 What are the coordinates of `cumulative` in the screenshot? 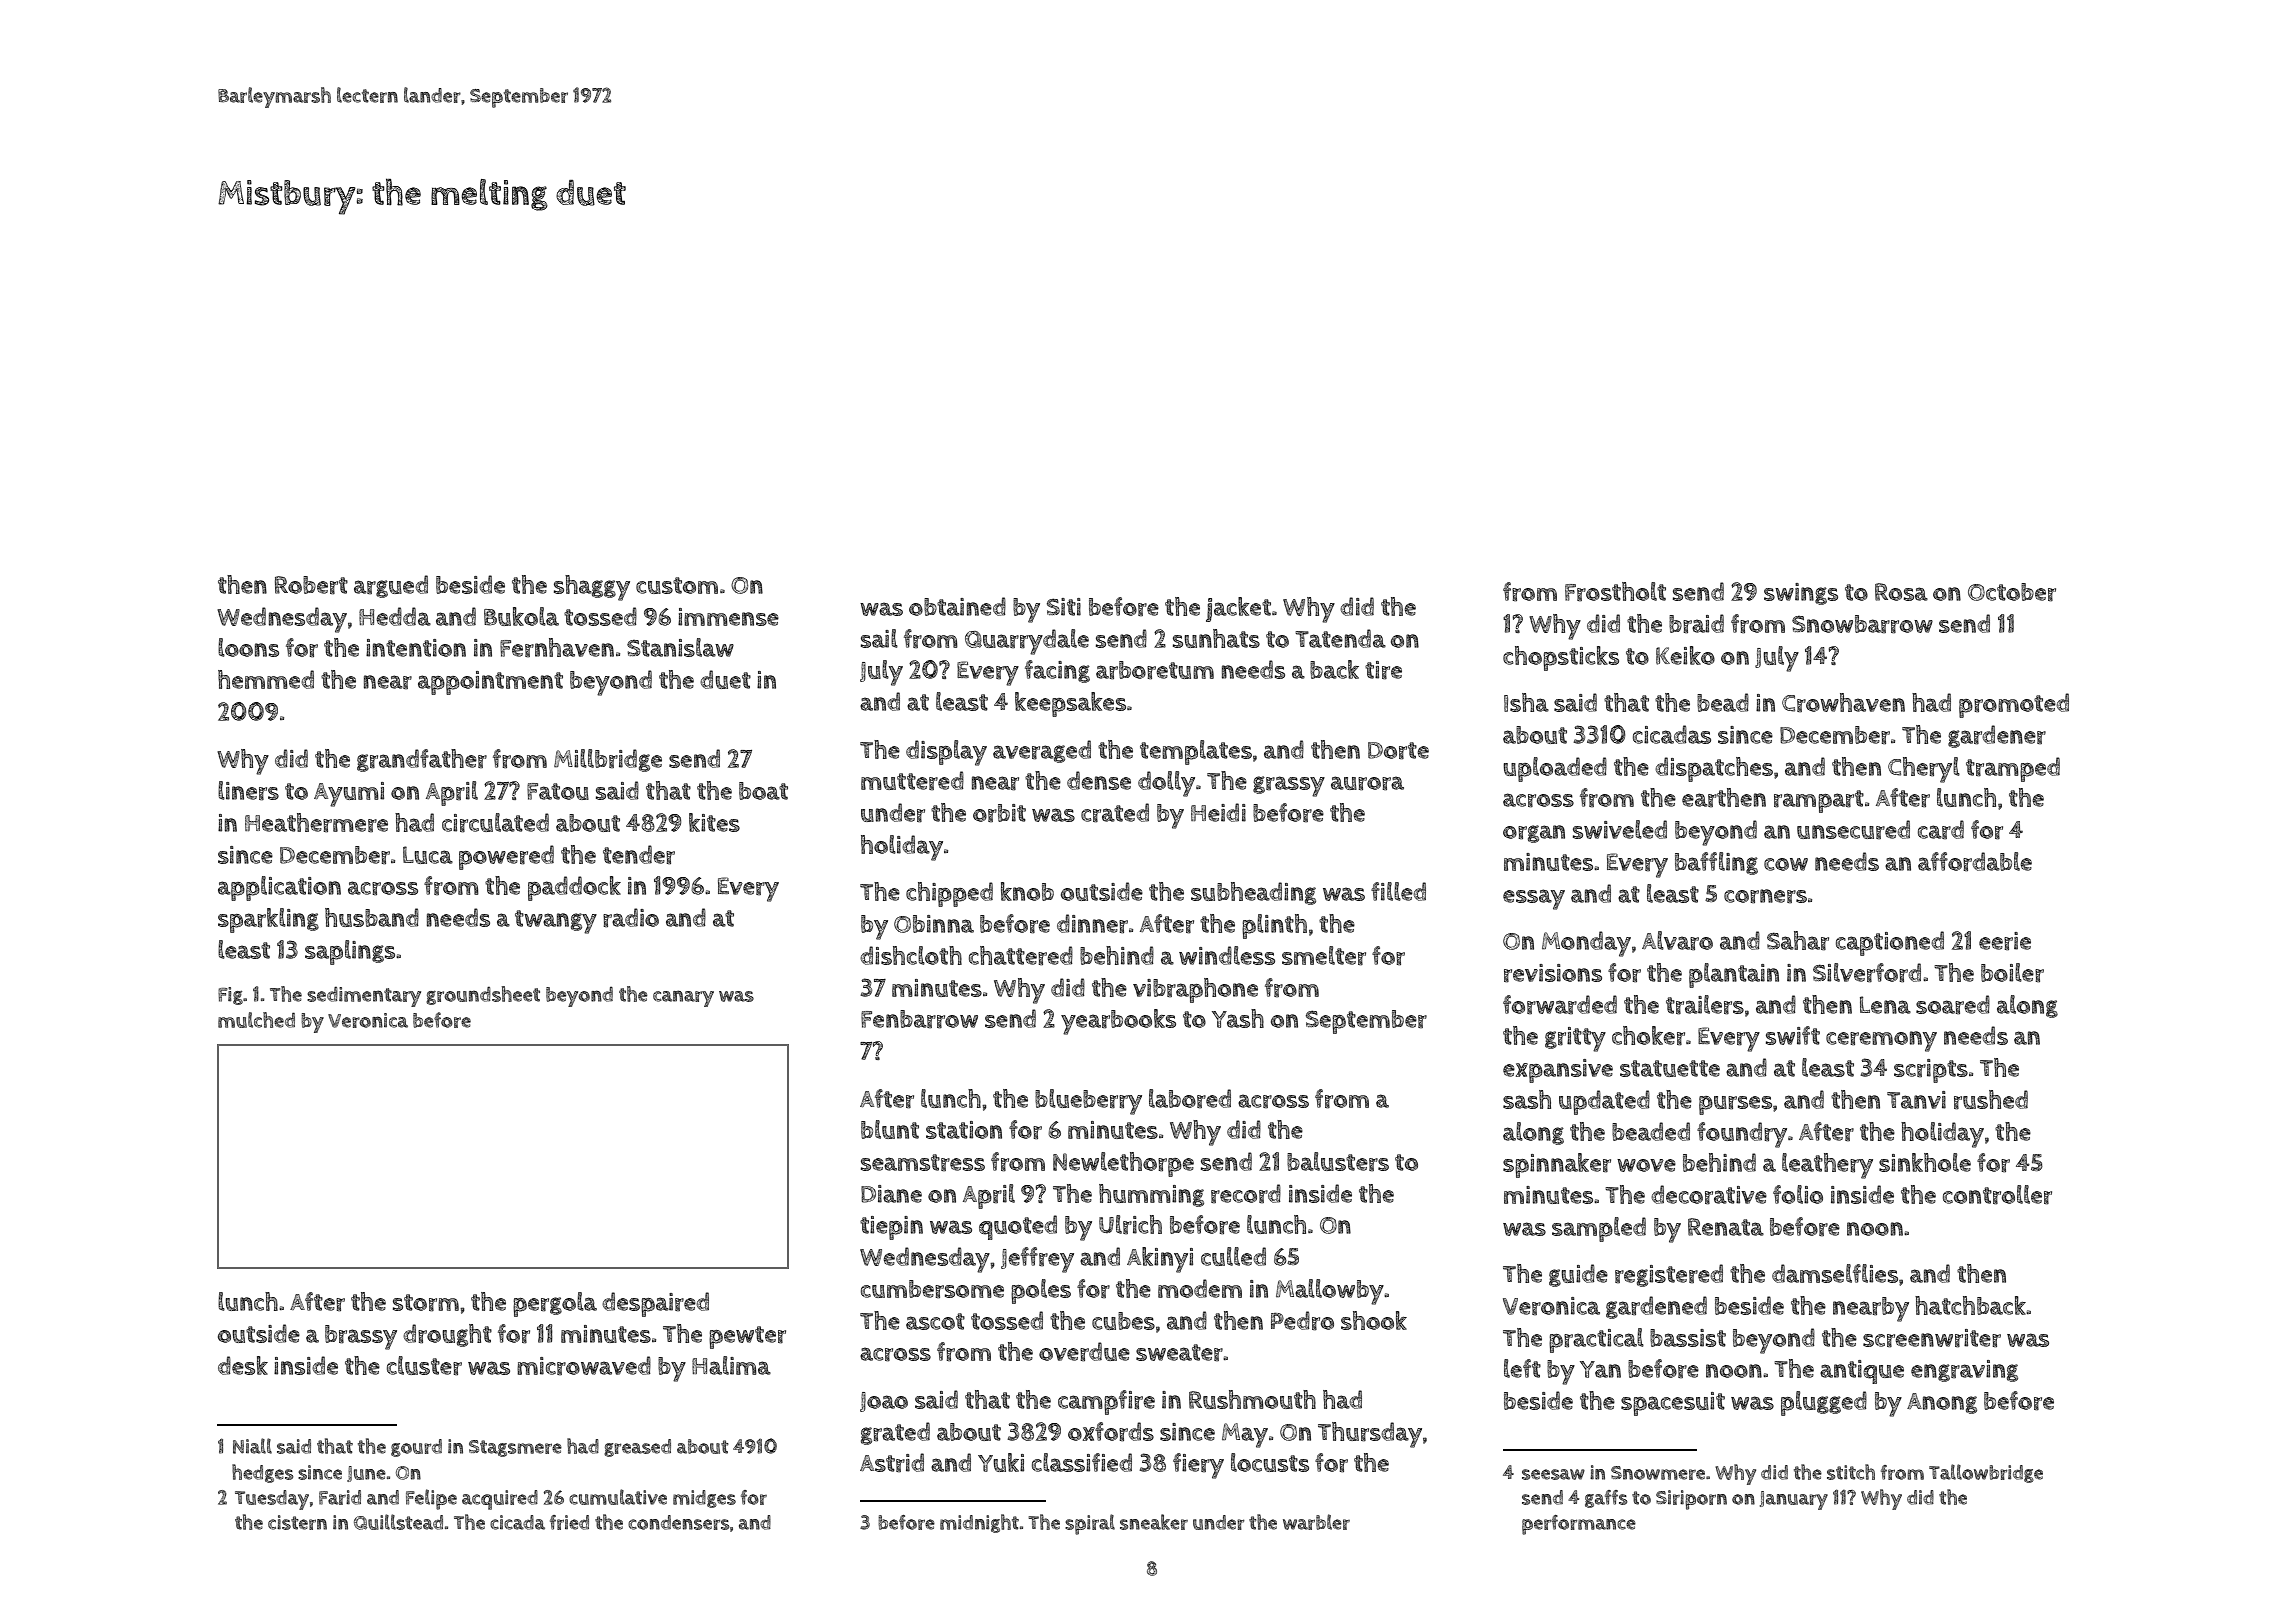 It's located at (618, 1497).
